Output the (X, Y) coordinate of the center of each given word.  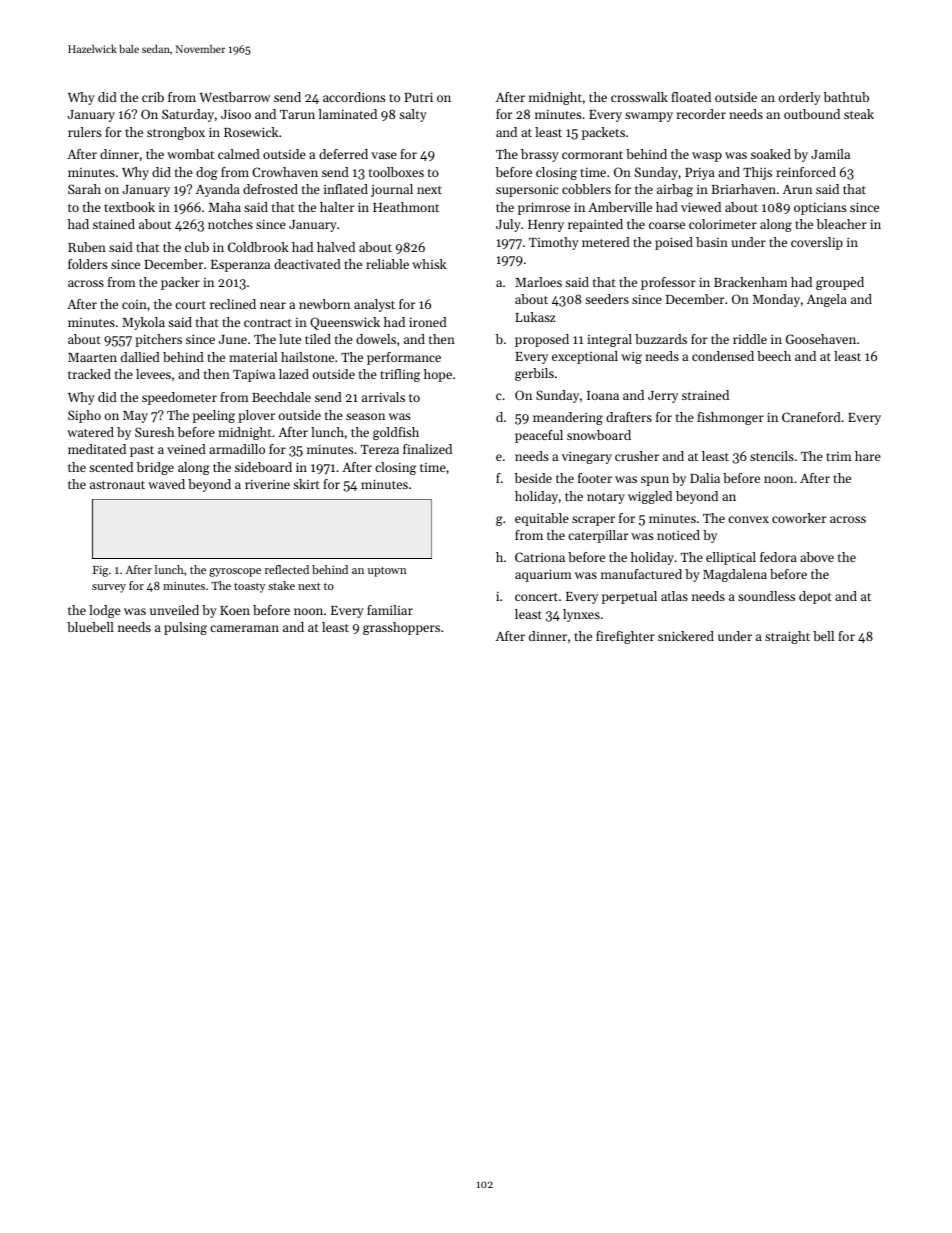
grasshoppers (401, 628)
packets (603, 133)
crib (153, 97)
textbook (129, 207)
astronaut (117, 485)
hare (868, 456)
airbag (675, 190)
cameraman (244, 628)
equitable (542, 519)
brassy (540, 155)
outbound (812, 114)
